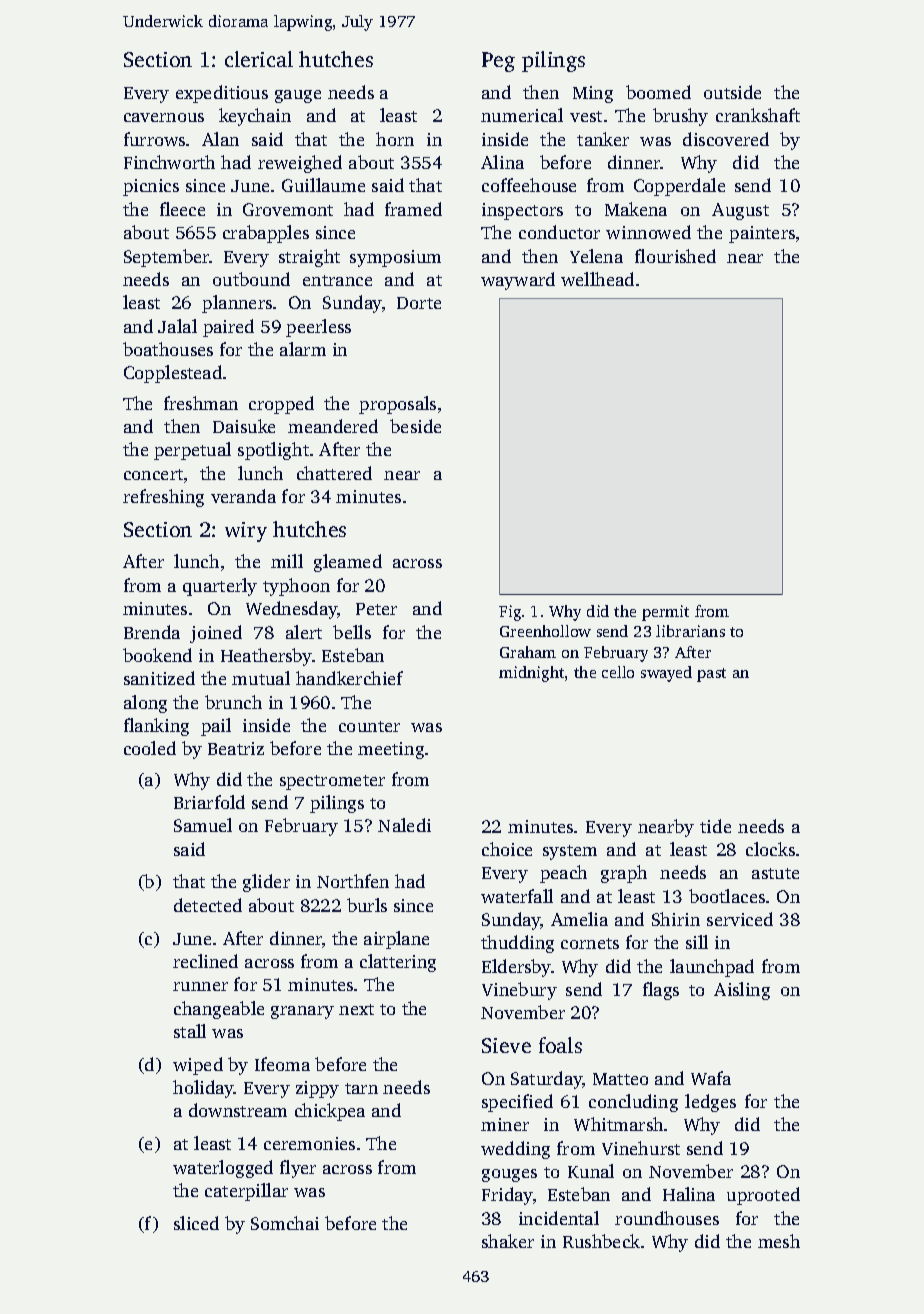 This screenshot has width=924, height=1314. I want to click on librarians, so click(690, 631).
